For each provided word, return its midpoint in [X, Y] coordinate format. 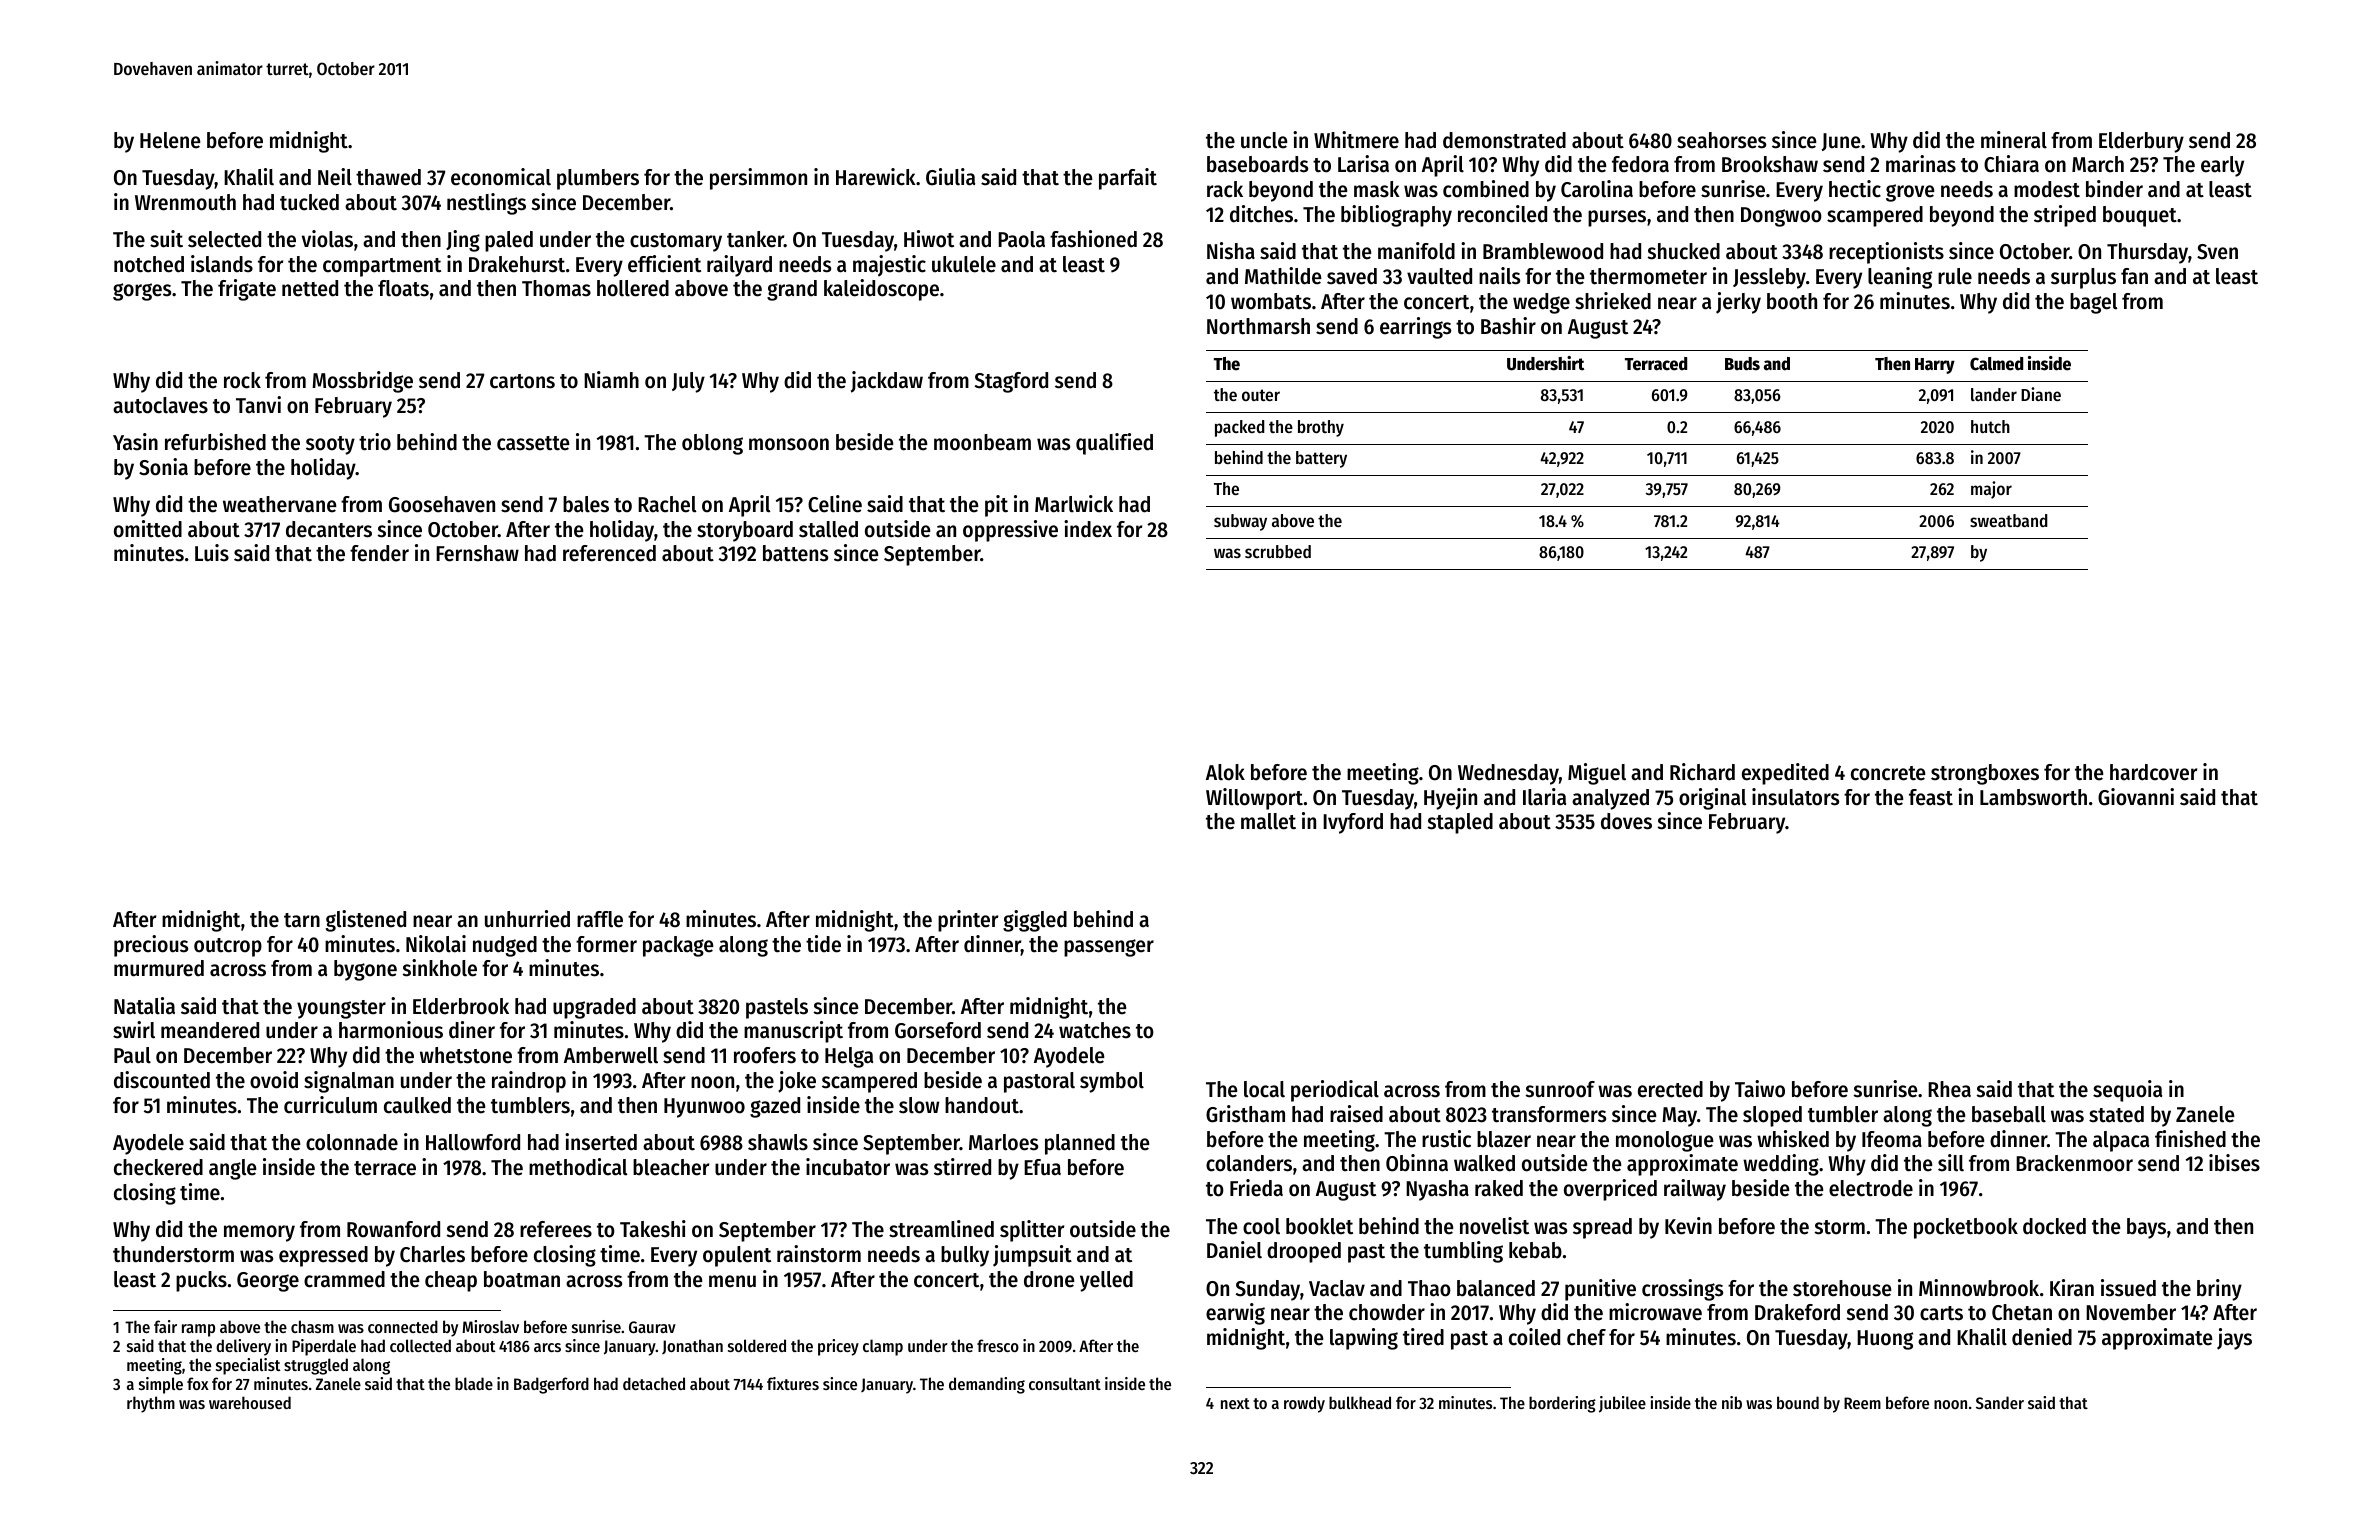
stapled [1460, 823]
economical [501, 177]
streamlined [941, 1229]
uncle [1264, 140]
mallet [1268, 821]
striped [2065, 216]
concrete [1888, 773]
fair [165, 1326]
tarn [302, 920]
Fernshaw [477, 553]
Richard [1702, 772]
